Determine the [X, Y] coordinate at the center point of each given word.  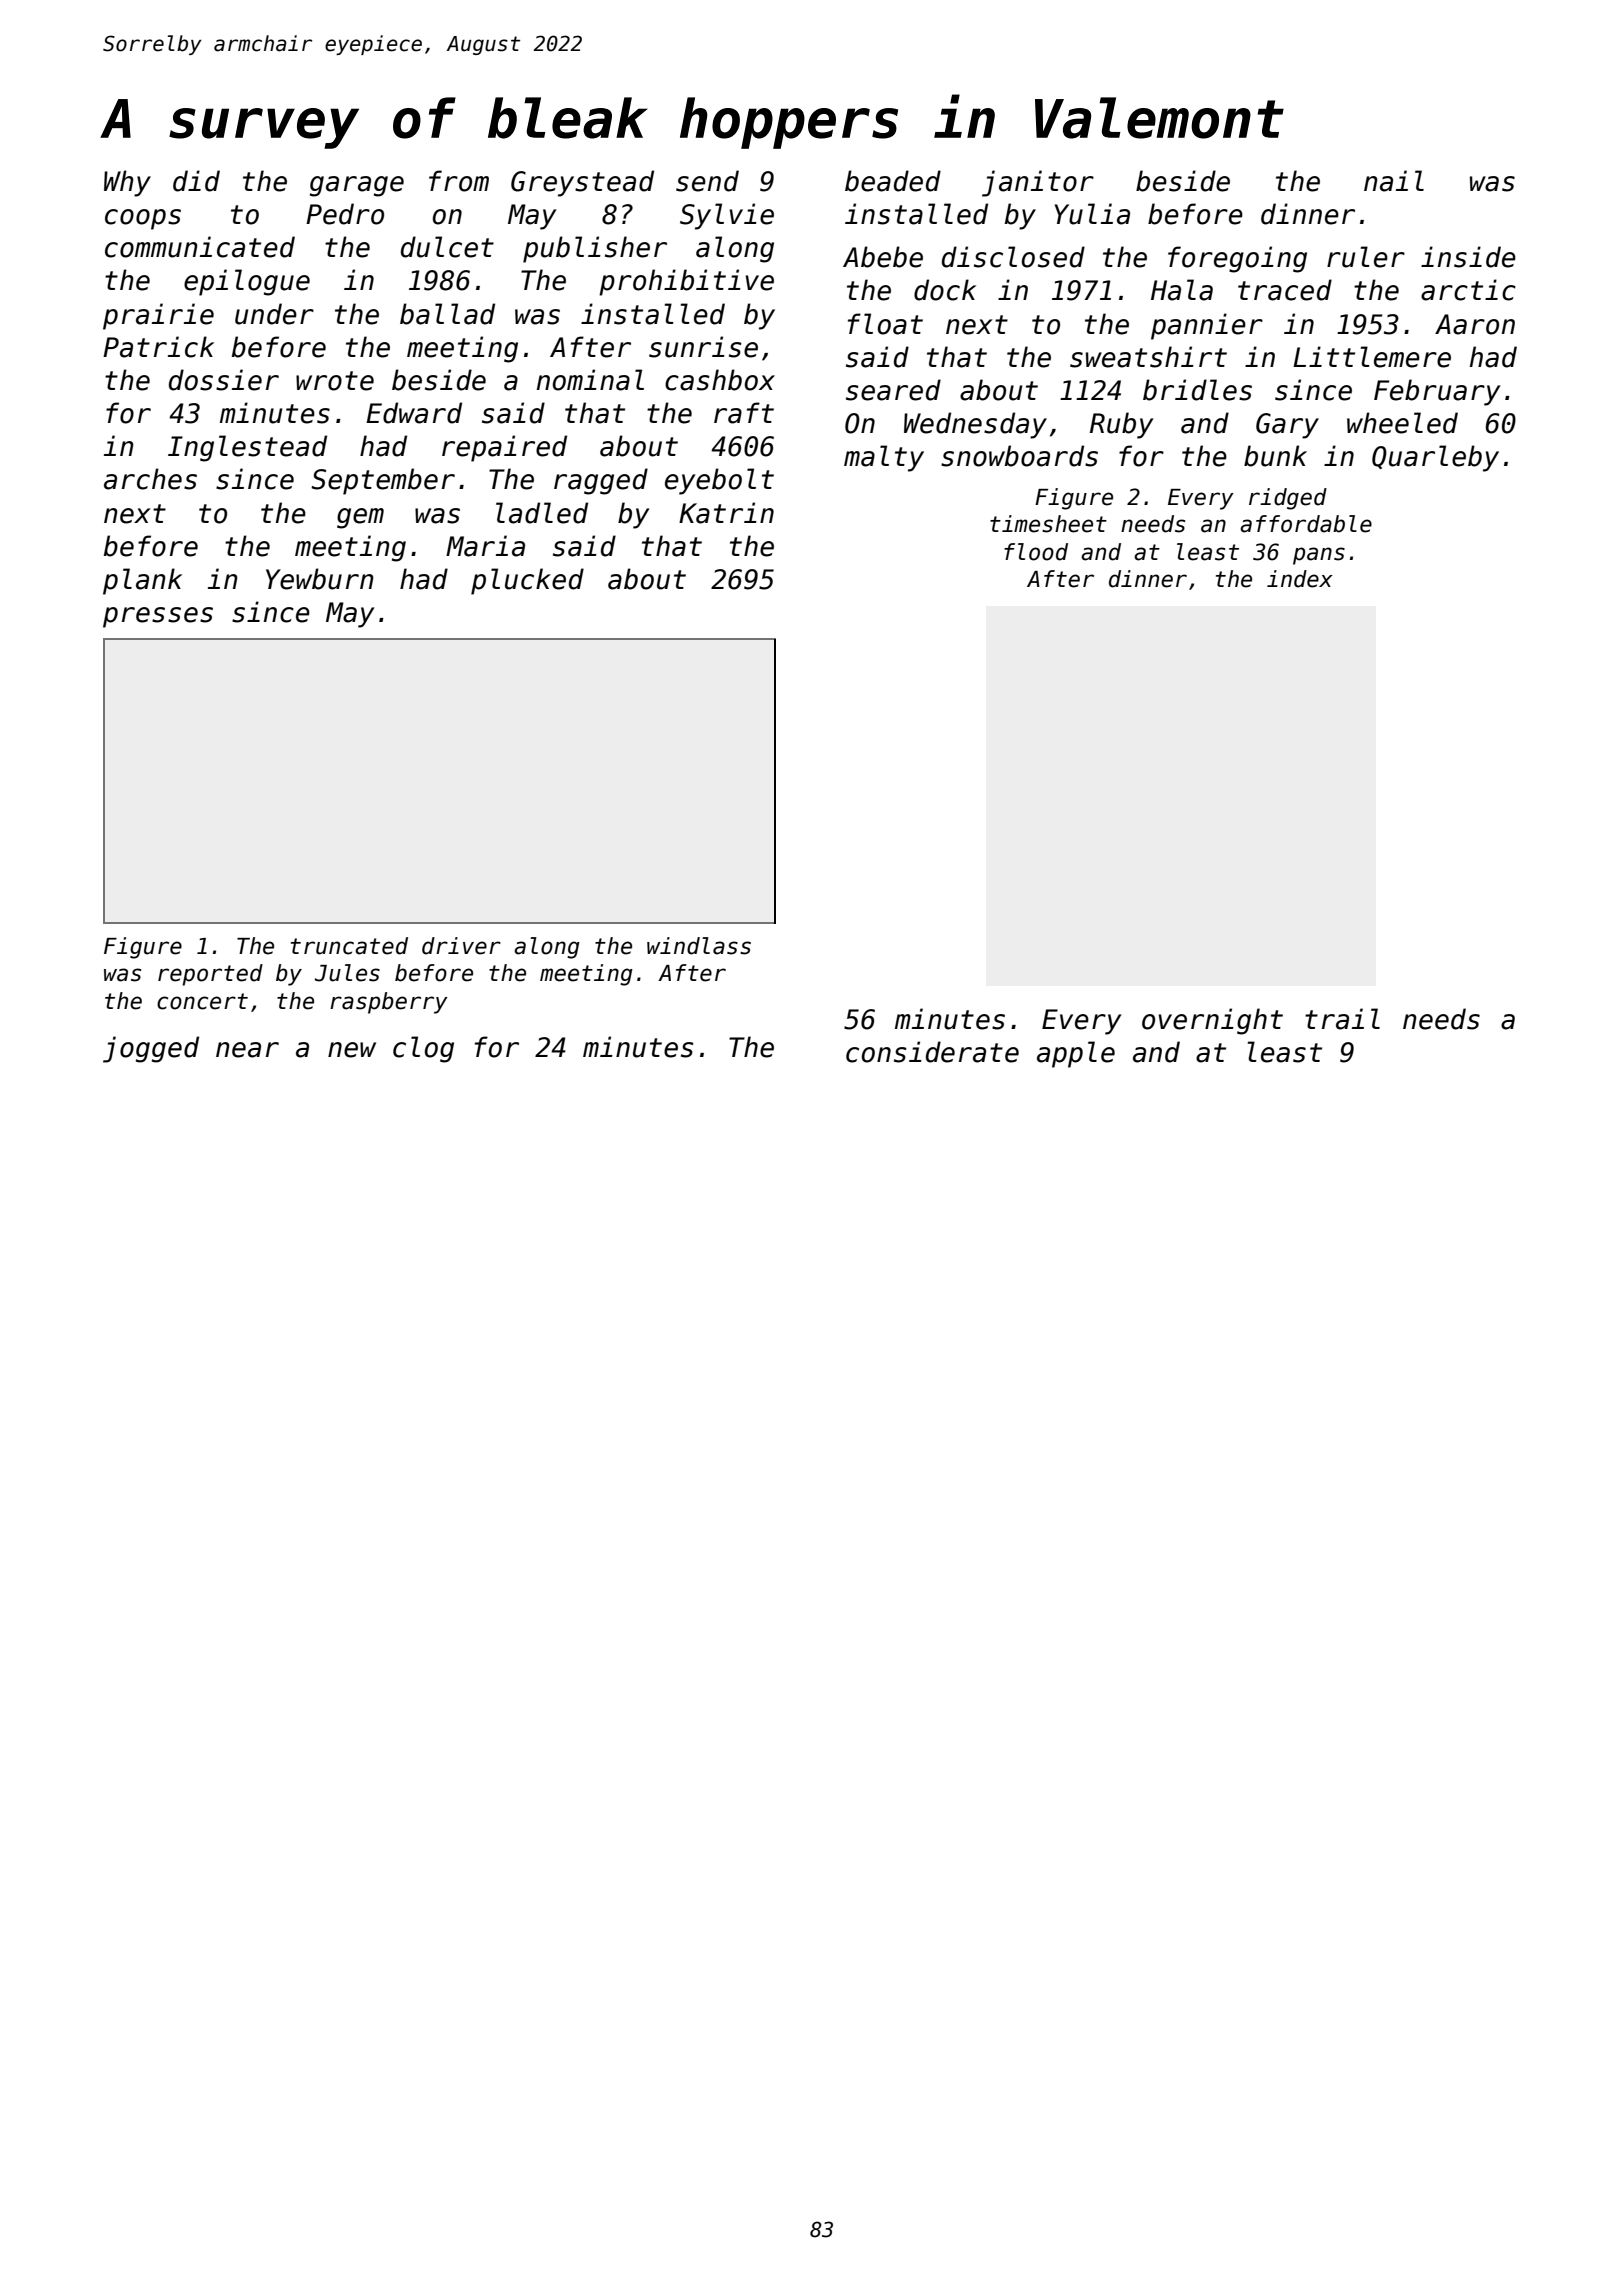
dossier [224, 380]
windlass [699, 946]
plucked [527, 581]
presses [158, 617]
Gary [1287, 426]
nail [1394, 181]
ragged [601, 481]
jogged [151, 1049]
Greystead [582, 183]
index [1300, 579]
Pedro [345, 214]
